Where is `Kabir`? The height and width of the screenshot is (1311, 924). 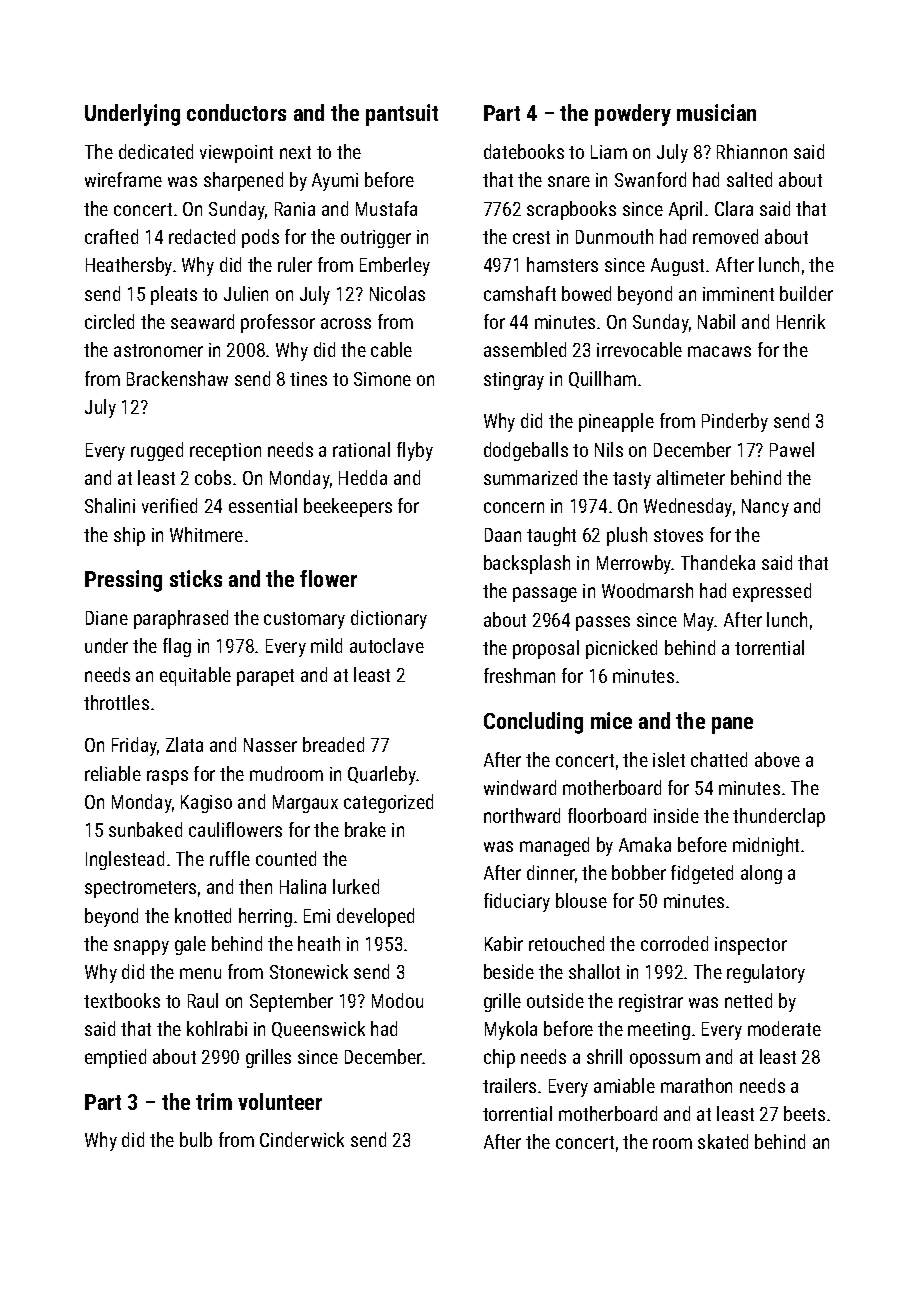
Kabir is located at coordinates (504, 943).
